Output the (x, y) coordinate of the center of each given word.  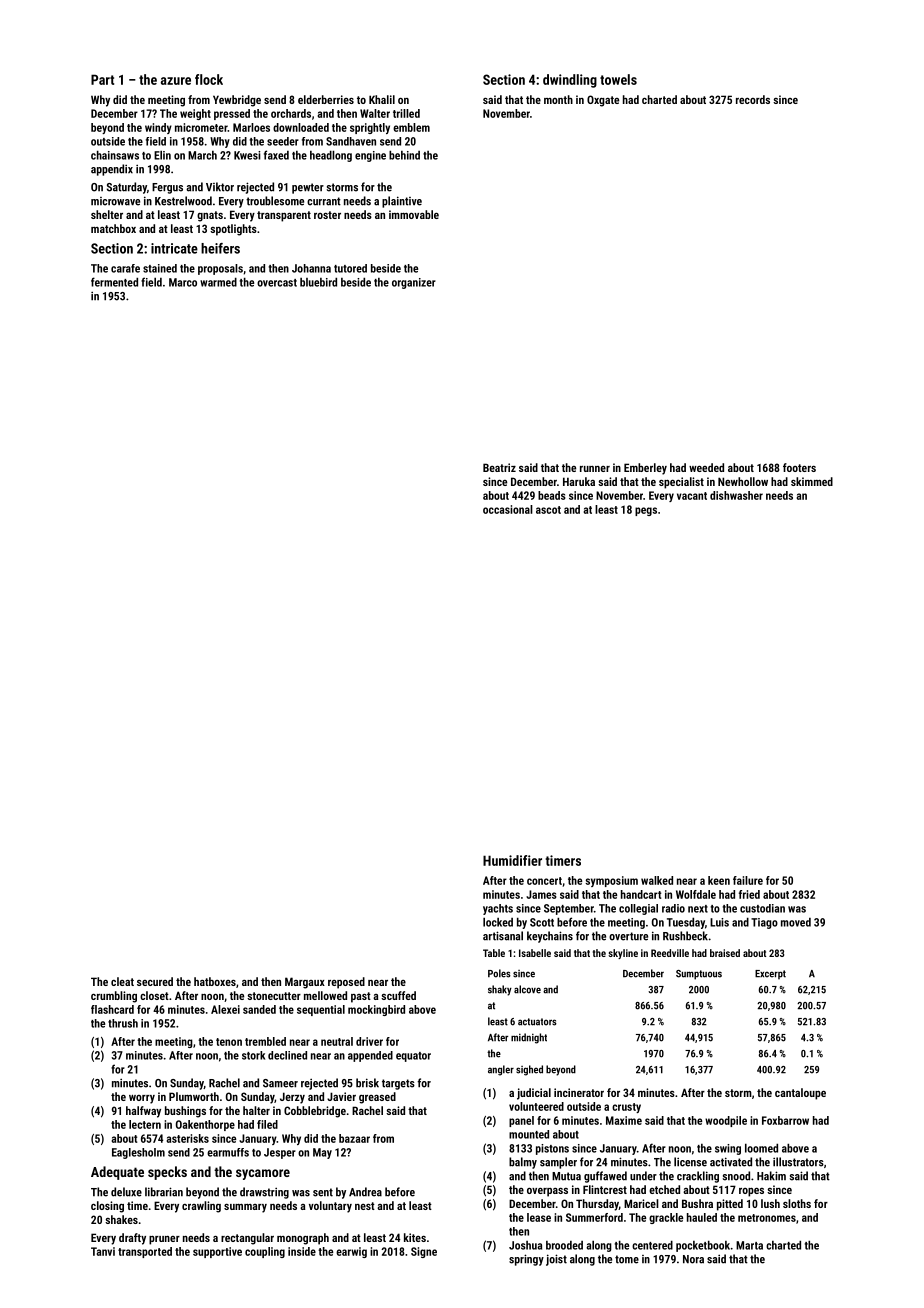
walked (657, 880)
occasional (508, 509)
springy (526, 1260)
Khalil (382, 99)
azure (176, 81)
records (753, 99)
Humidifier (512, 860)
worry (142, 1099)
